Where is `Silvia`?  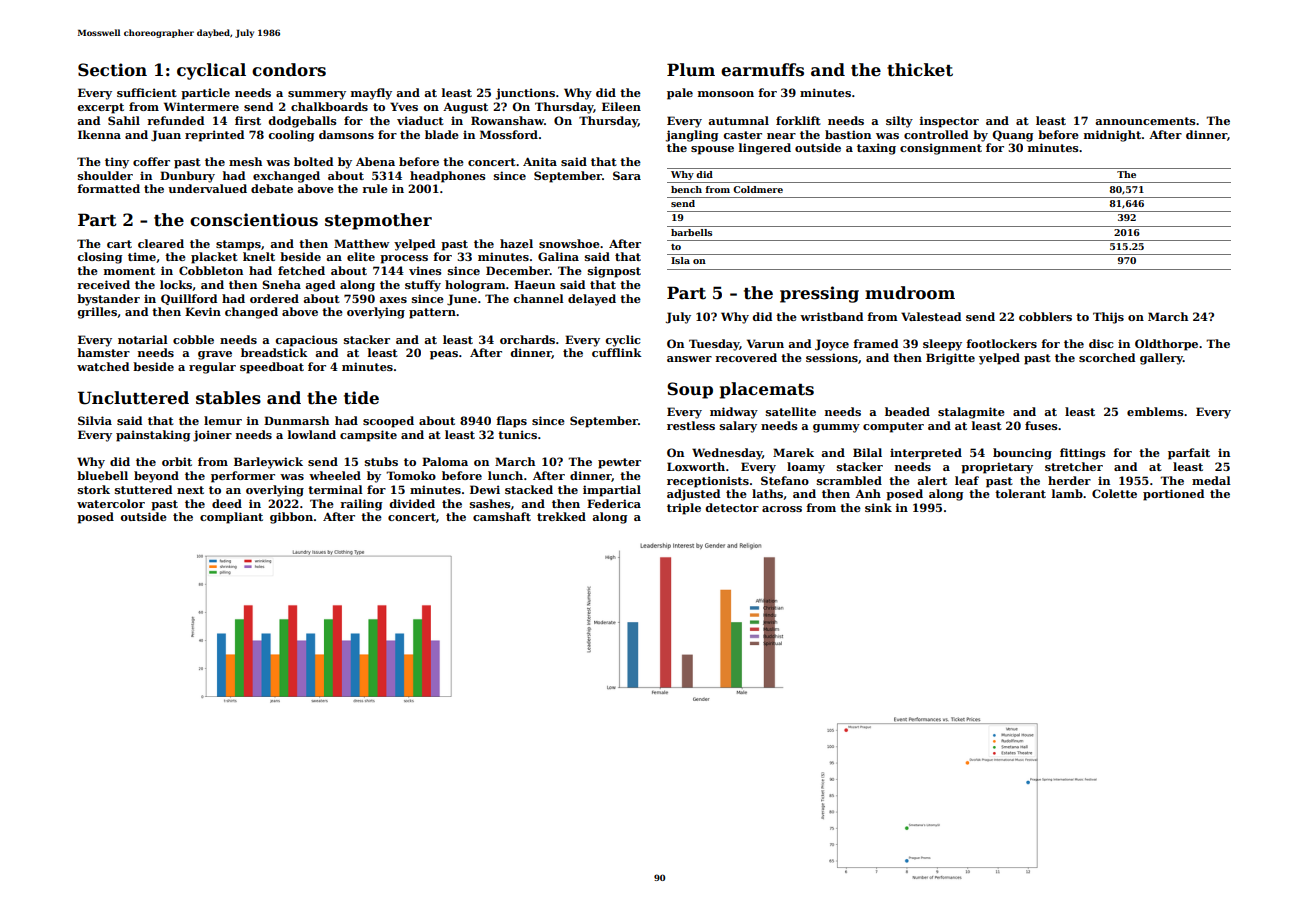 Silvia is located at coordinates (95, 420).
